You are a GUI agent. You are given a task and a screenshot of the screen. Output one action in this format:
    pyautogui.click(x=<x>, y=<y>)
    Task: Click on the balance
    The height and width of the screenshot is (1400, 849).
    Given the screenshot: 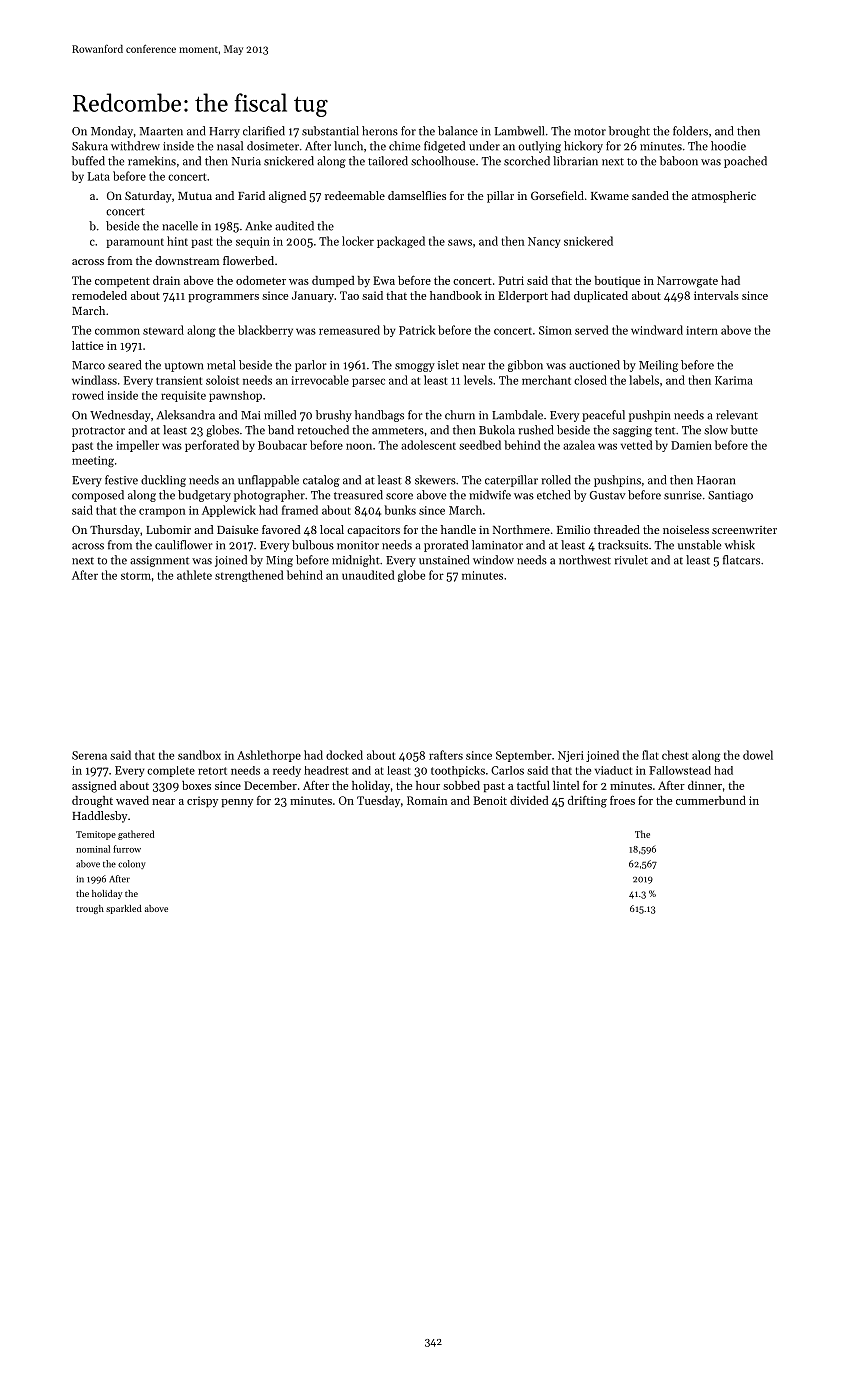 What is the action you would take?
    pyautogui.click(x=458, y=131)
